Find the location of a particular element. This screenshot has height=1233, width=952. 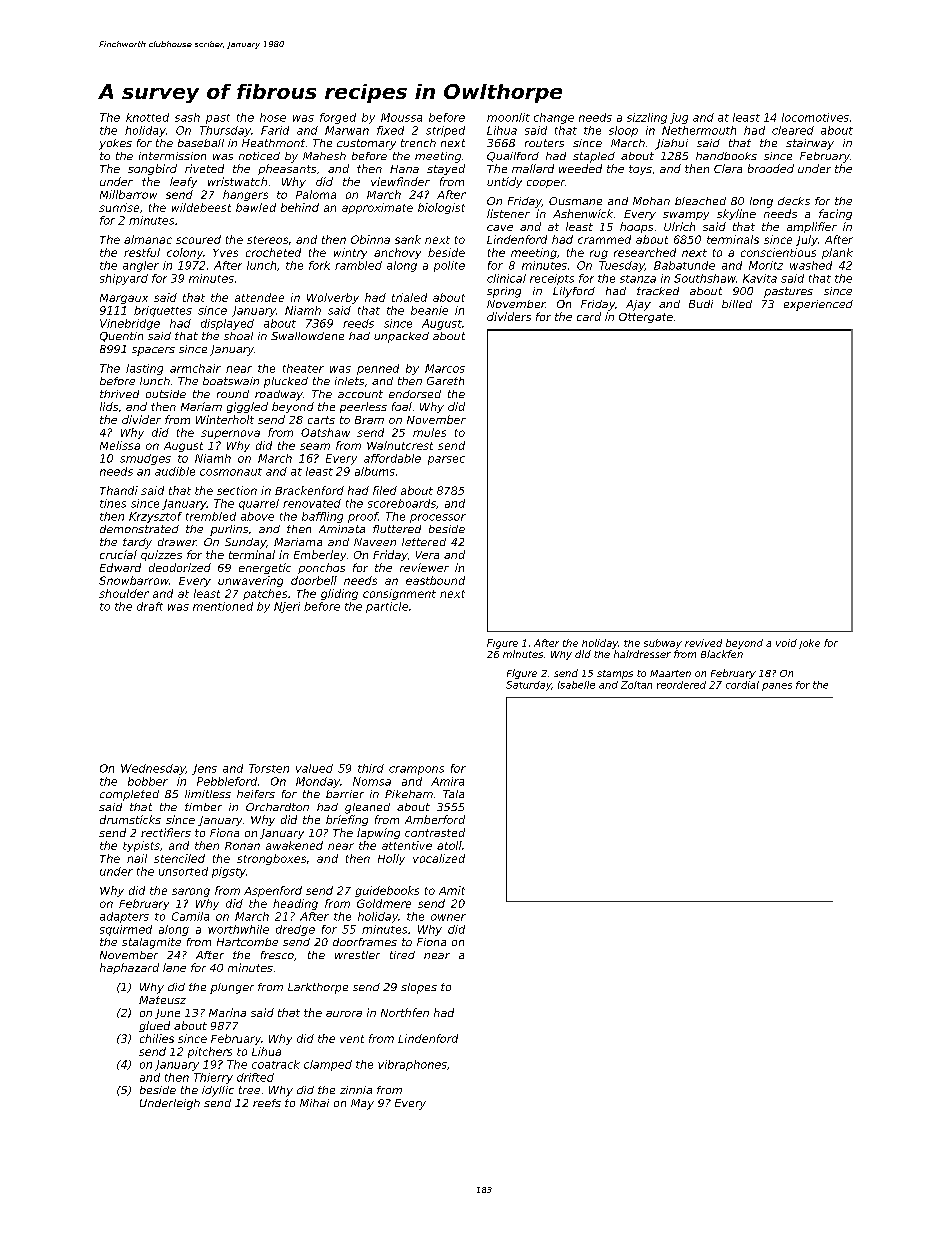

idyllic is located at coordinates (218, 1091).
